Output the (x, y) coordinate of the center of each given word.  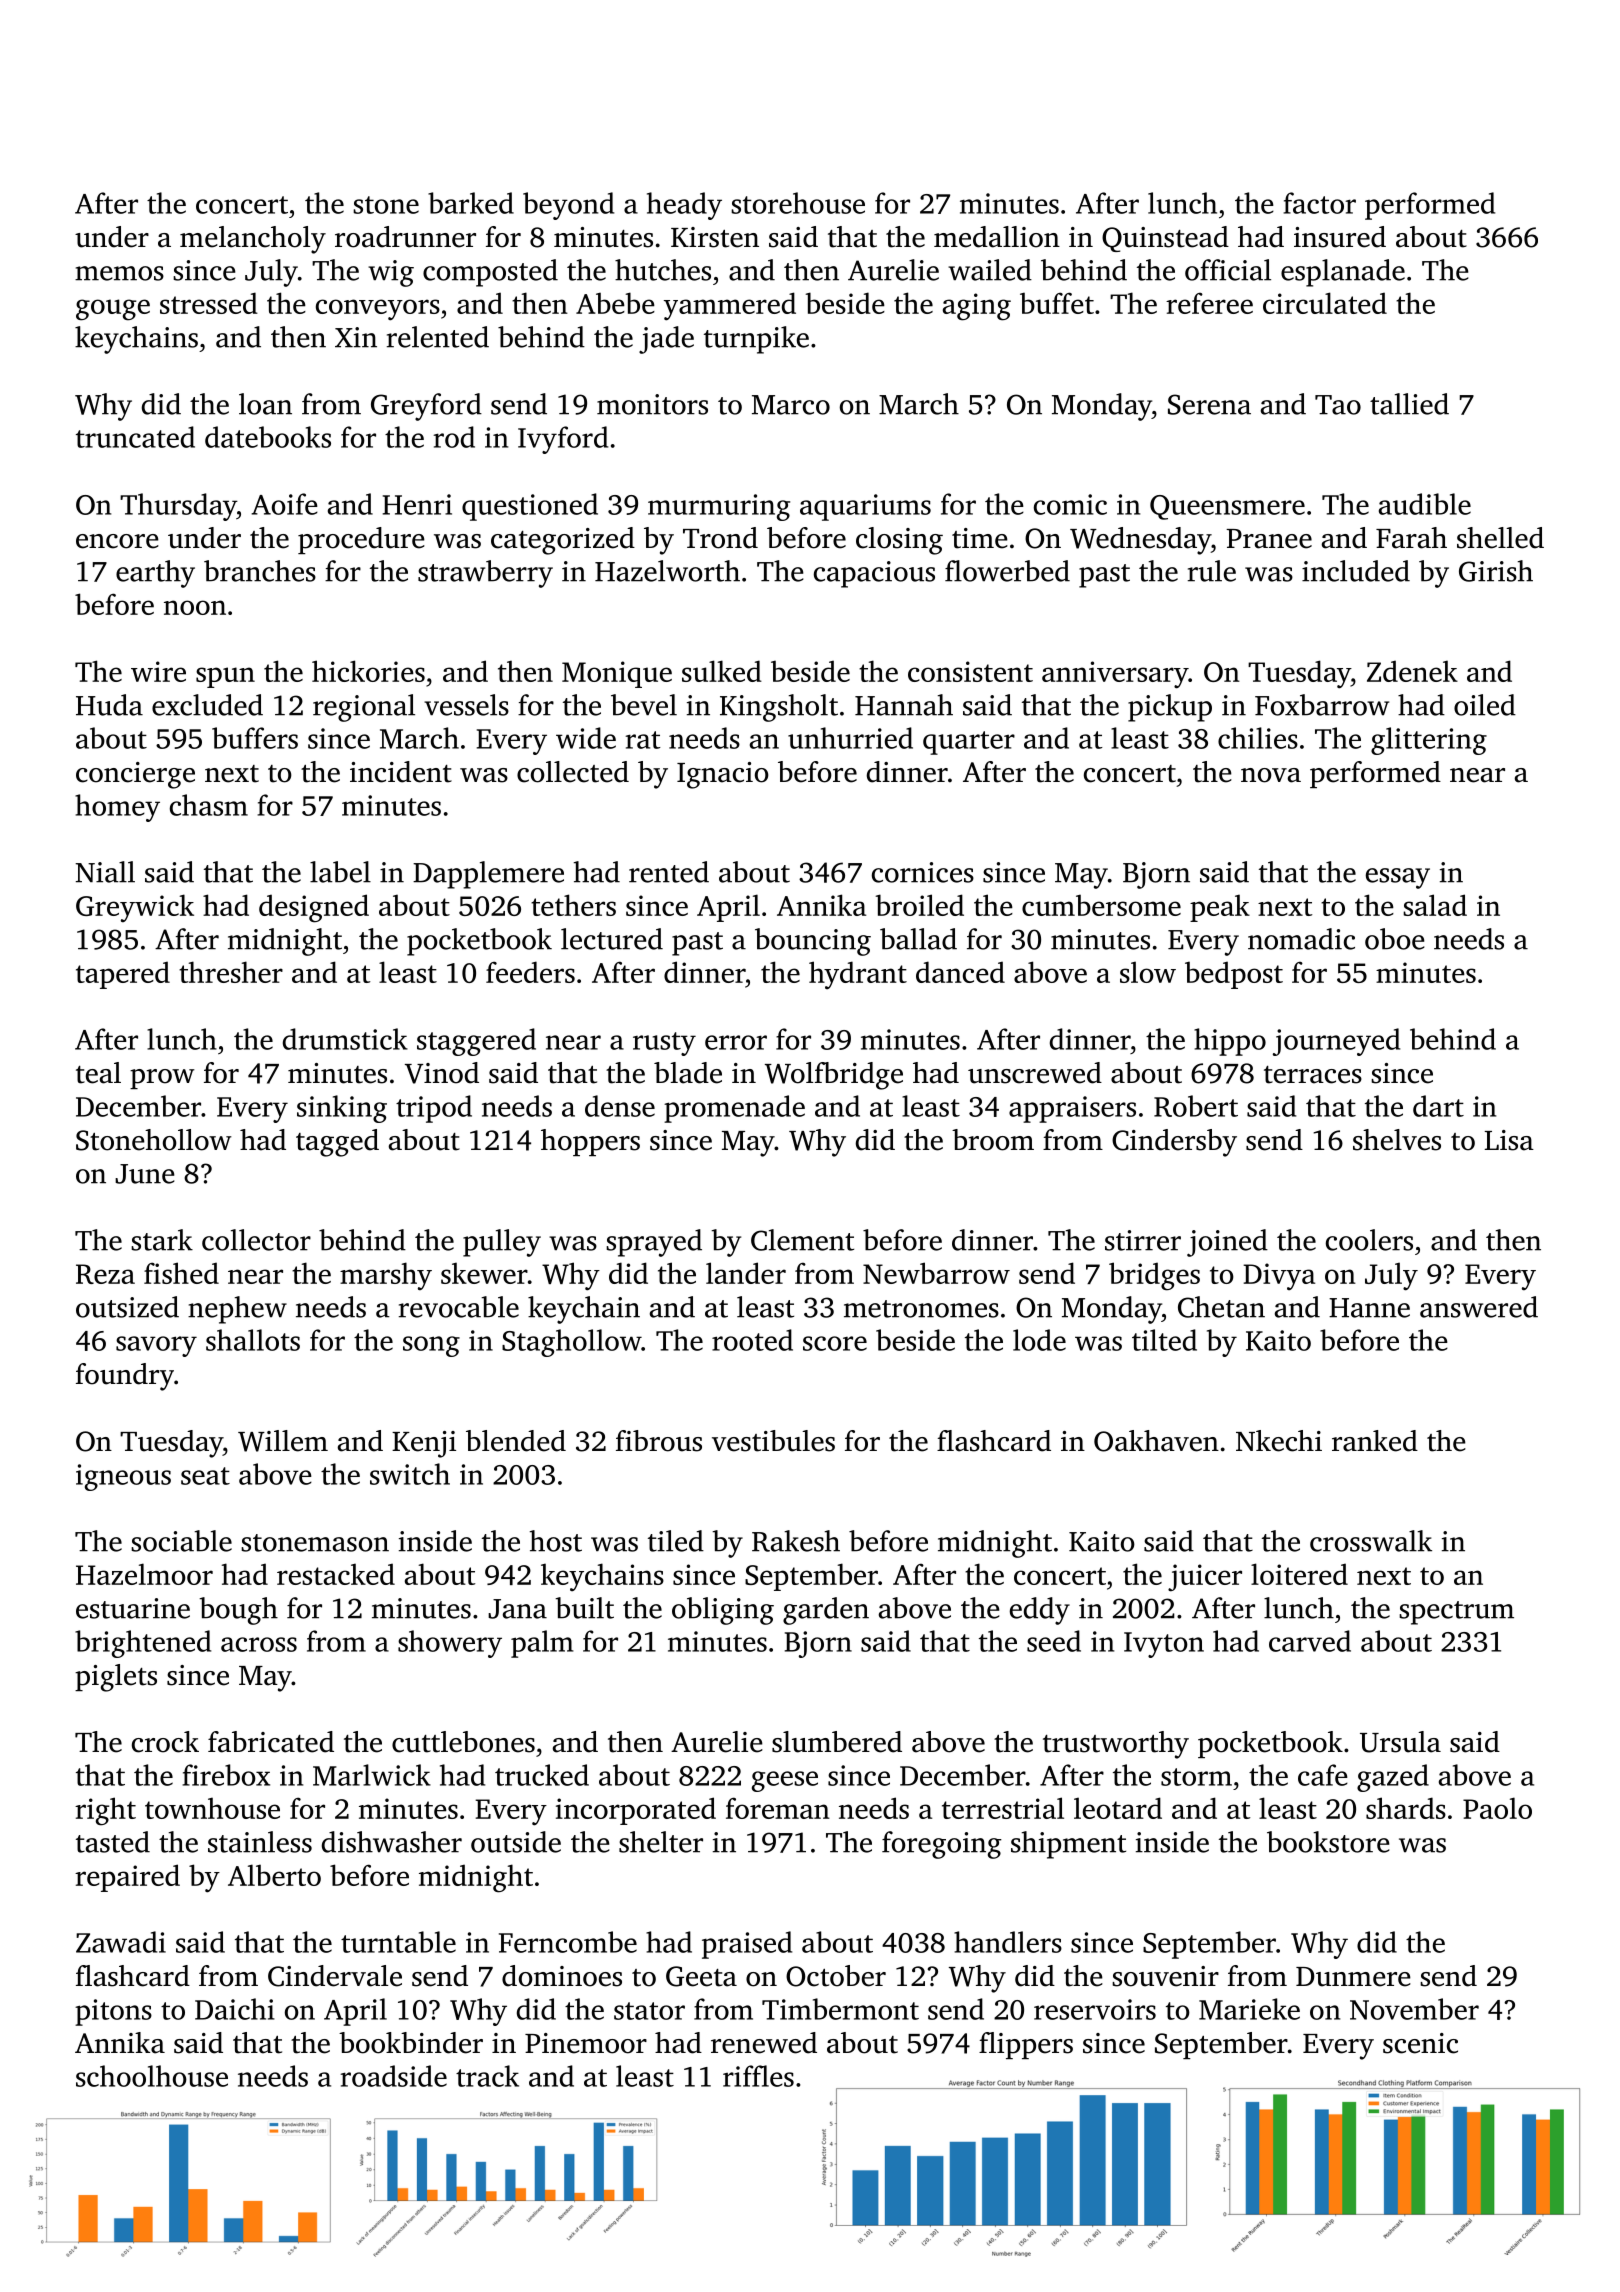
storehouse (798, 203)
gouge (113, 310)
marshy (386, 1276)
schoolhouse (152, 2076)
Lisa (1509, 1140)
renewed (764, 2043)
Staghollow (571, 1343)
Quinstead (1165, 239)
